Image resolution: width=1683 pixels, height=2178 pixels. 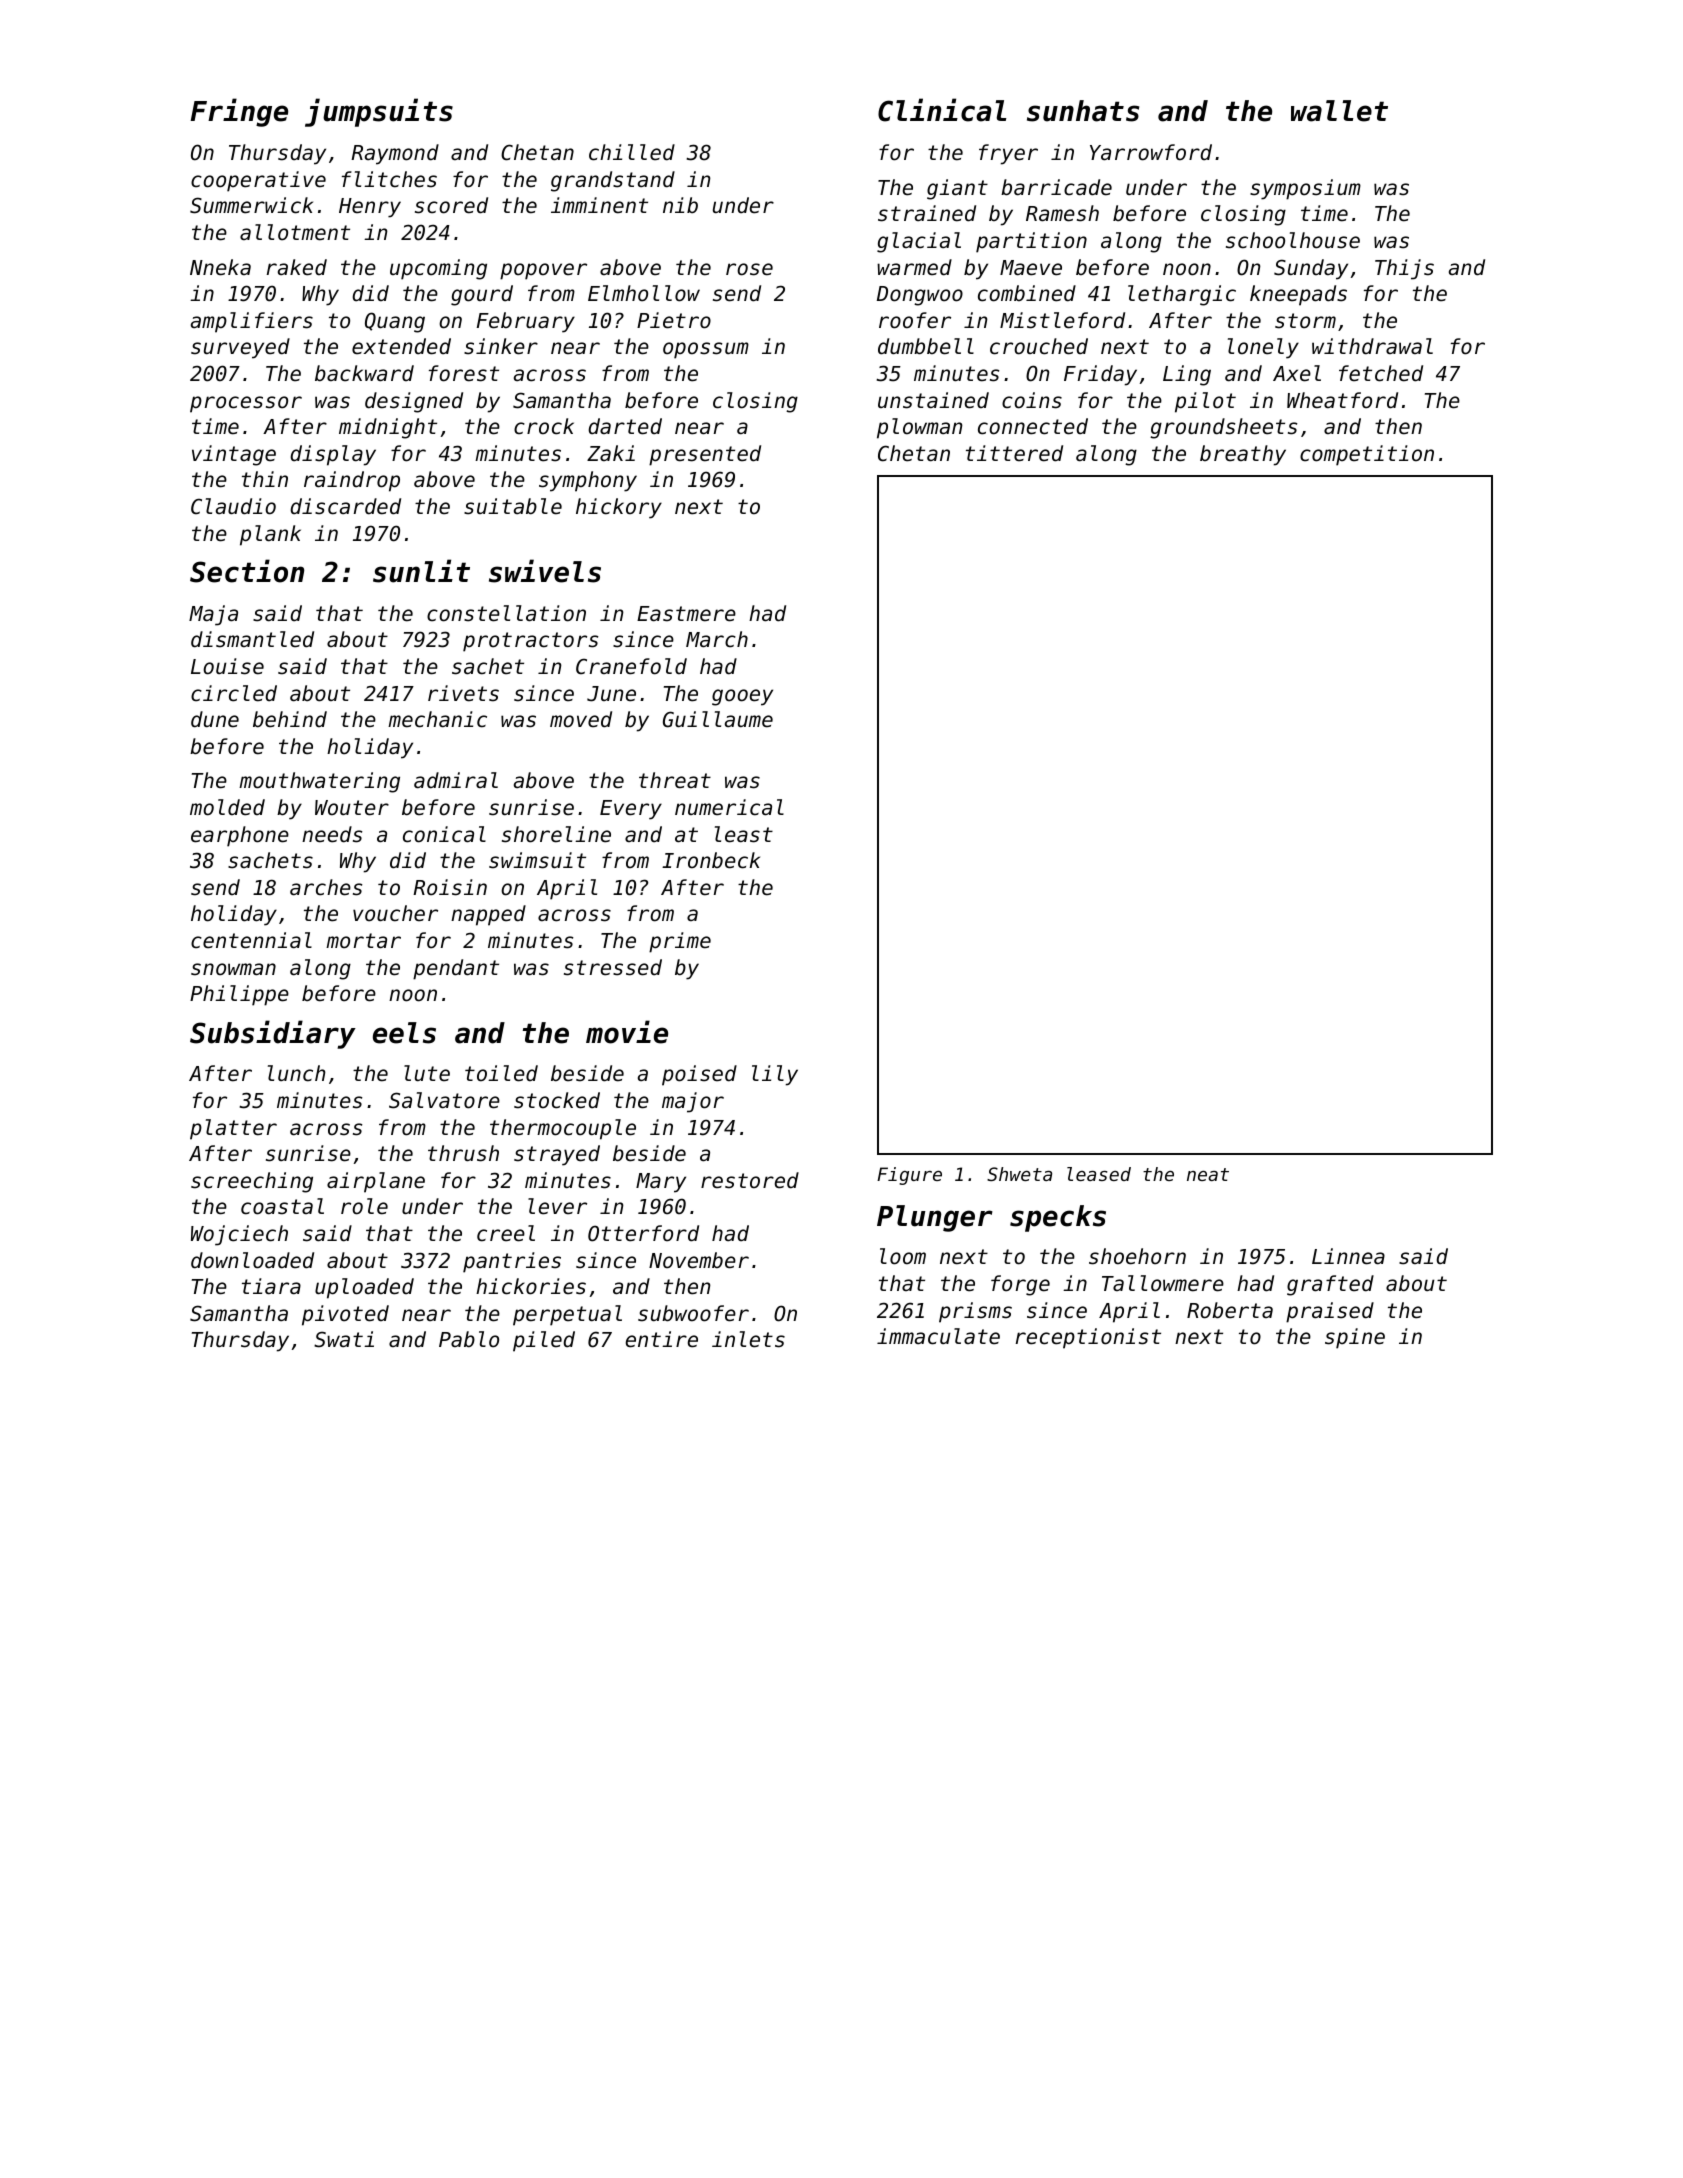 What do you see at coordinates (662, 1339) in the screenshot?
I see `entire` at bounding box center [662, 1339].
